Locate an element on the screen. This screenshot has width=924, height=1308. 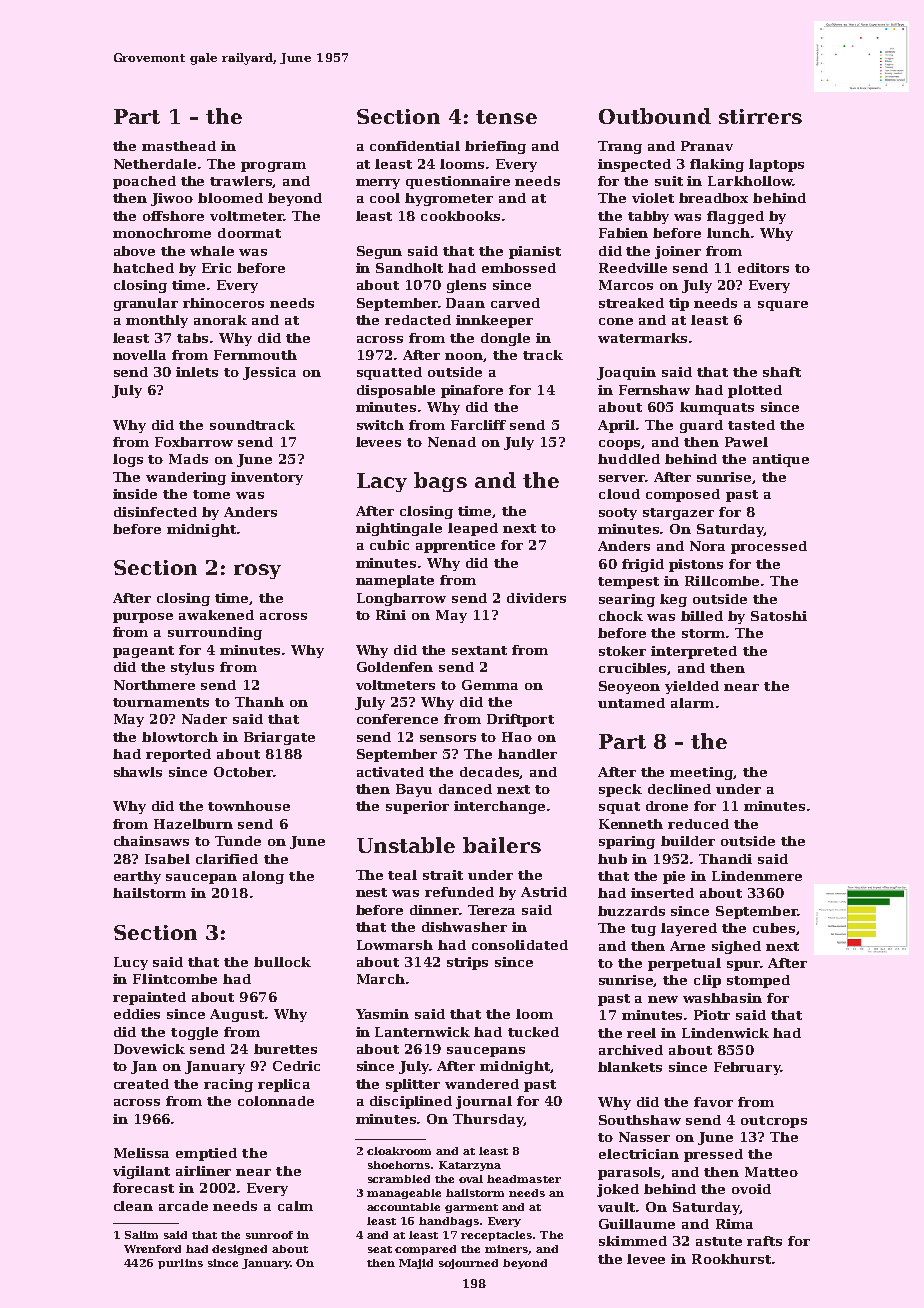
Dovewick is located at coordinates (149, 1049).
